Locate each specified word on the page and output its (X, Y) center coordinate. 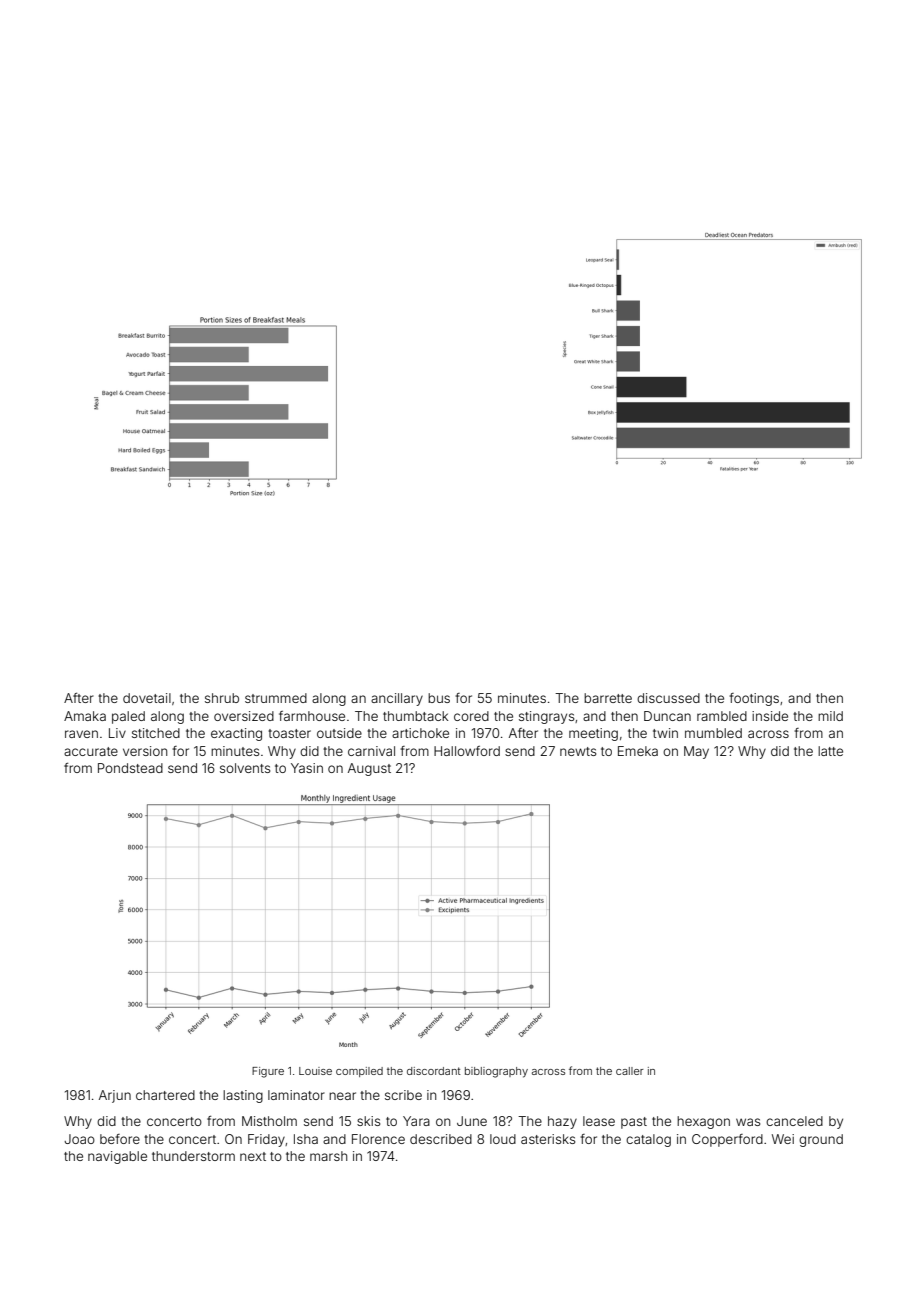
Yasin (307, 768)
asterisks (548, 1139)
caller (630, 1071)
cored (471, 716)
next (253, 1156)
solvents (245, 768)
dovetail (147, 698)
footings (754, 699)
